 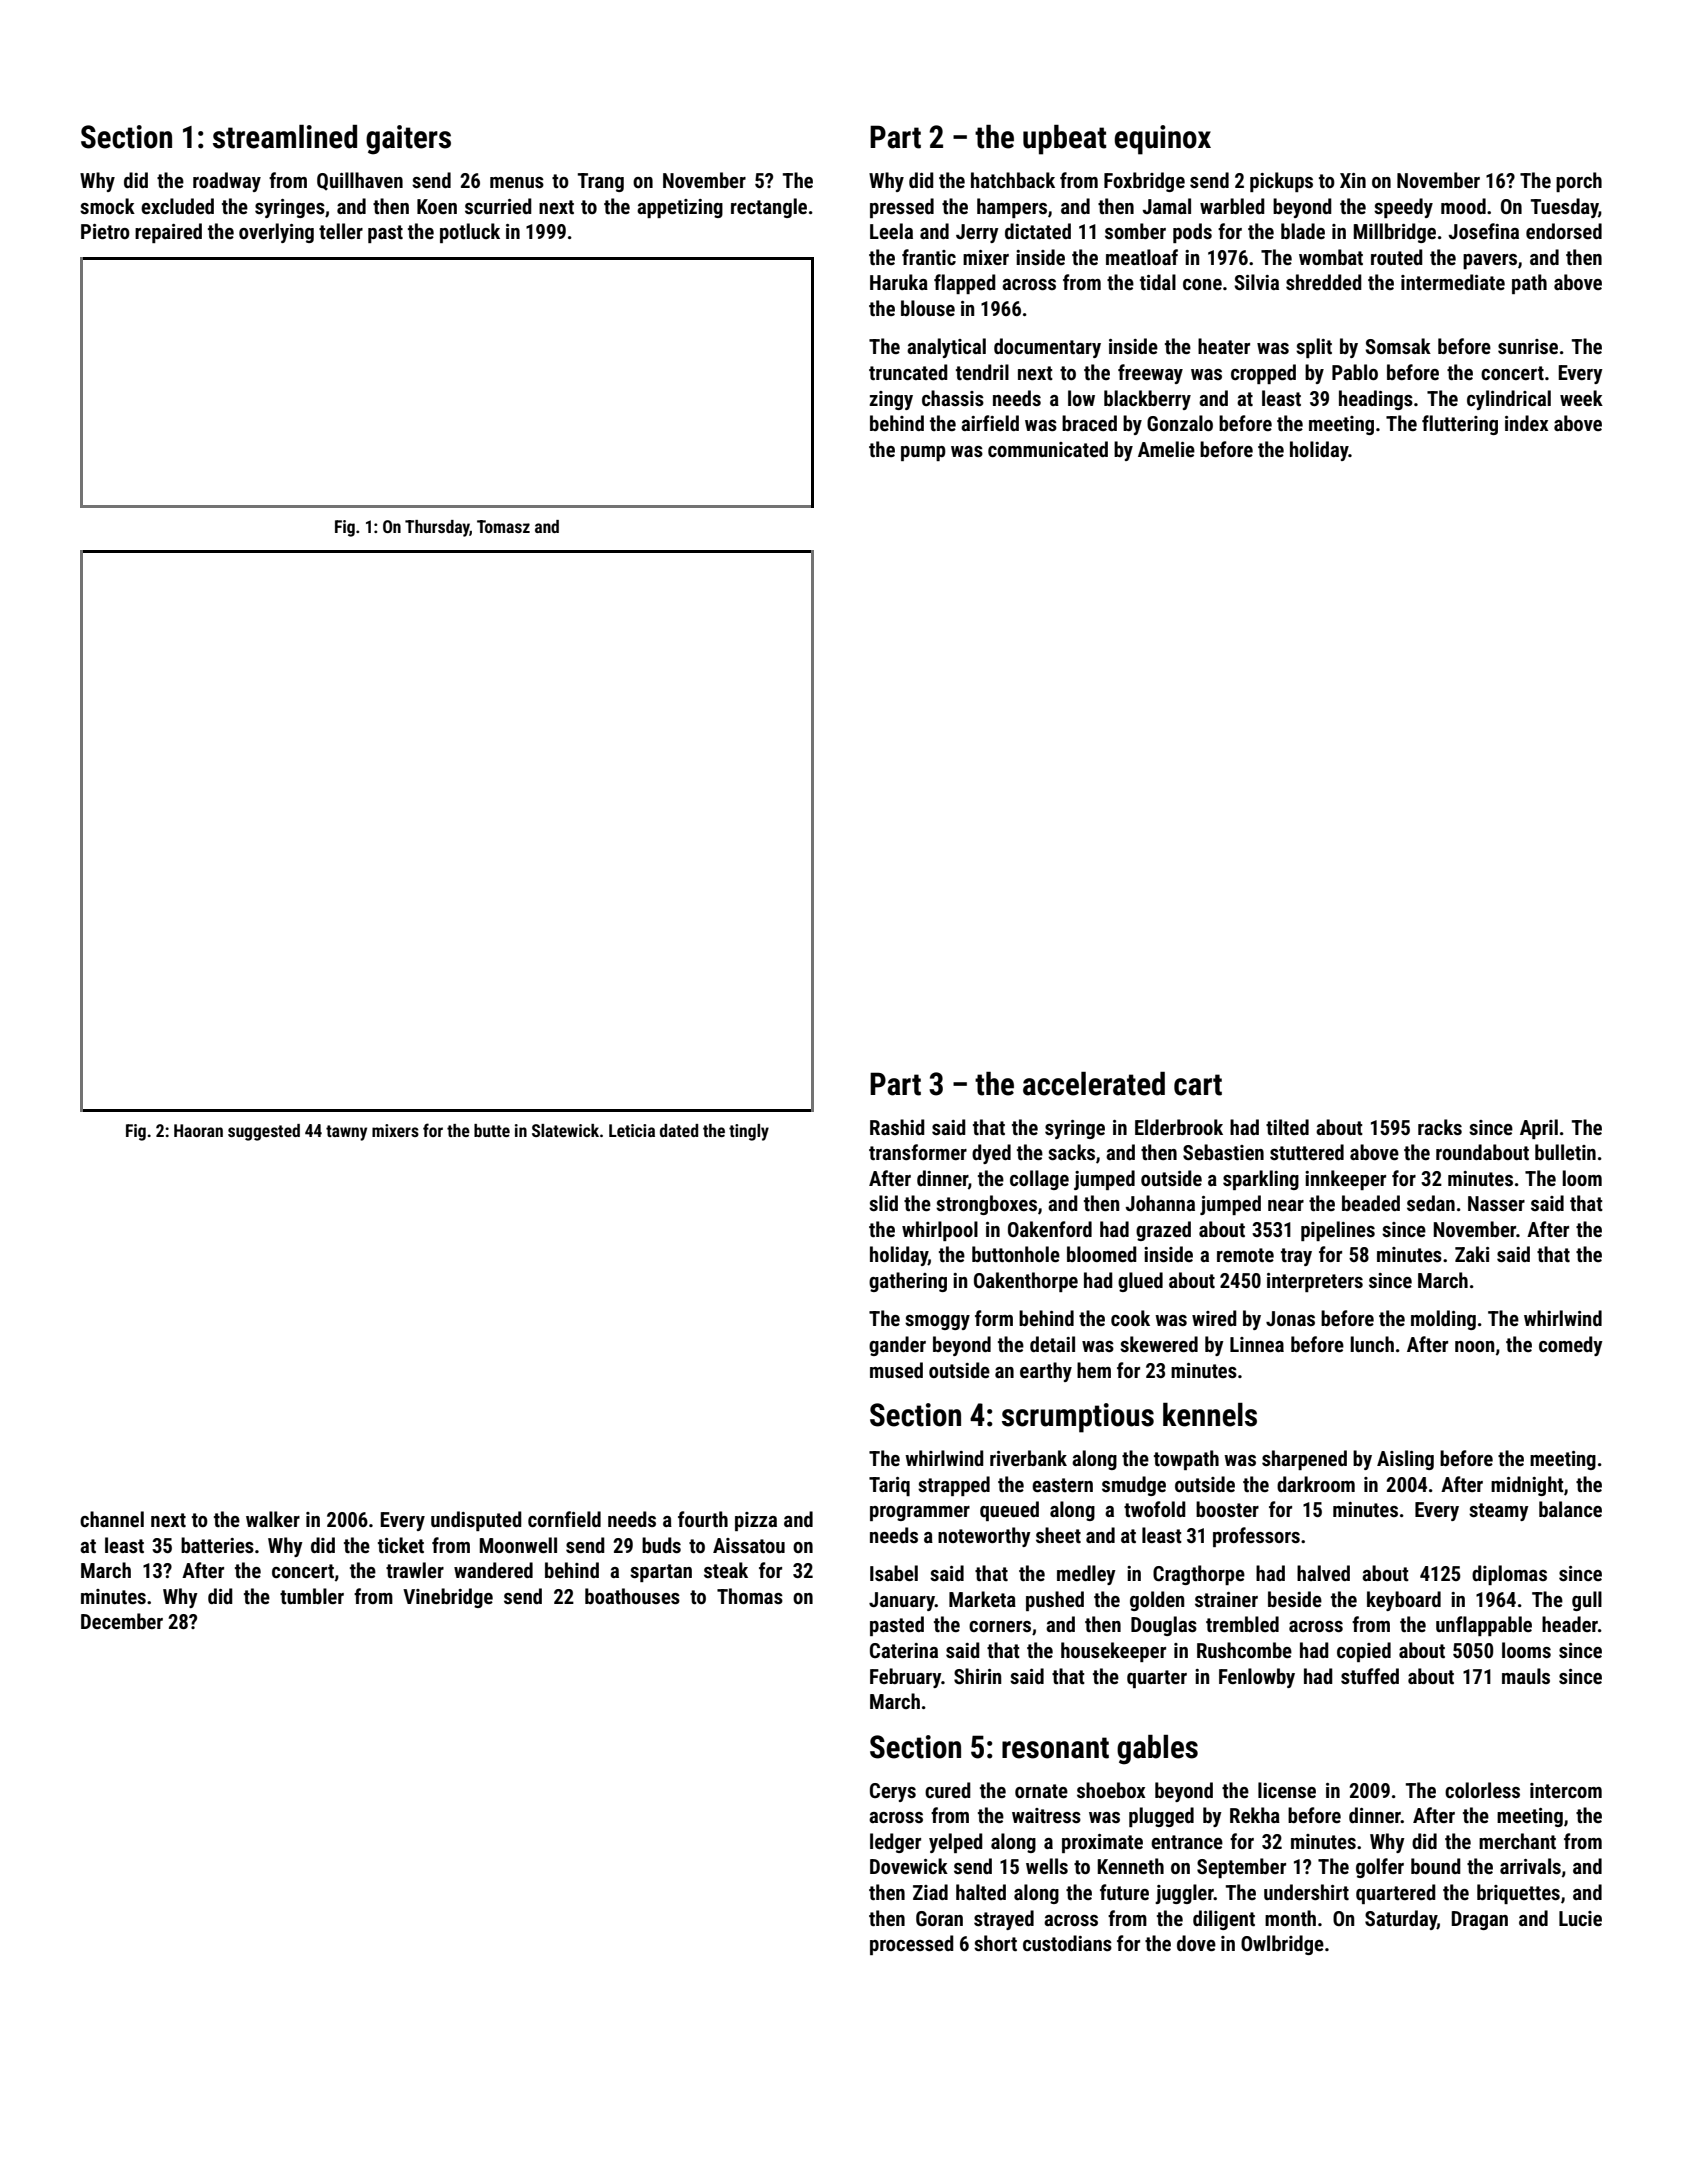 What do you see at coordinates (995, 1943) in the screenshot?
I see `short` at bounding box center [995, 1943].
